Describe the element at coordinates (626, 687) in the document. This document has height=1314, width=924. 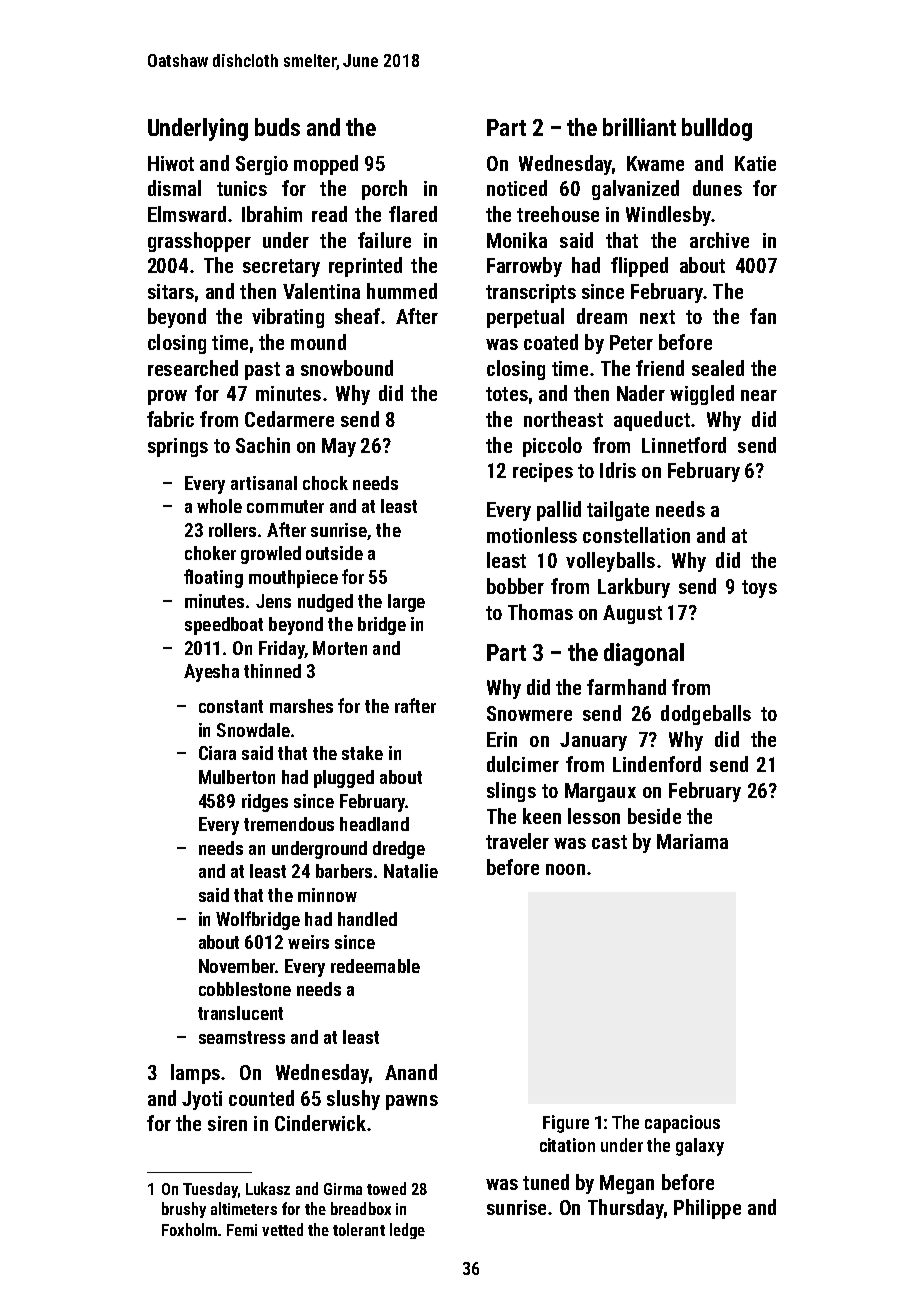
I see `farmhand` at that location.
